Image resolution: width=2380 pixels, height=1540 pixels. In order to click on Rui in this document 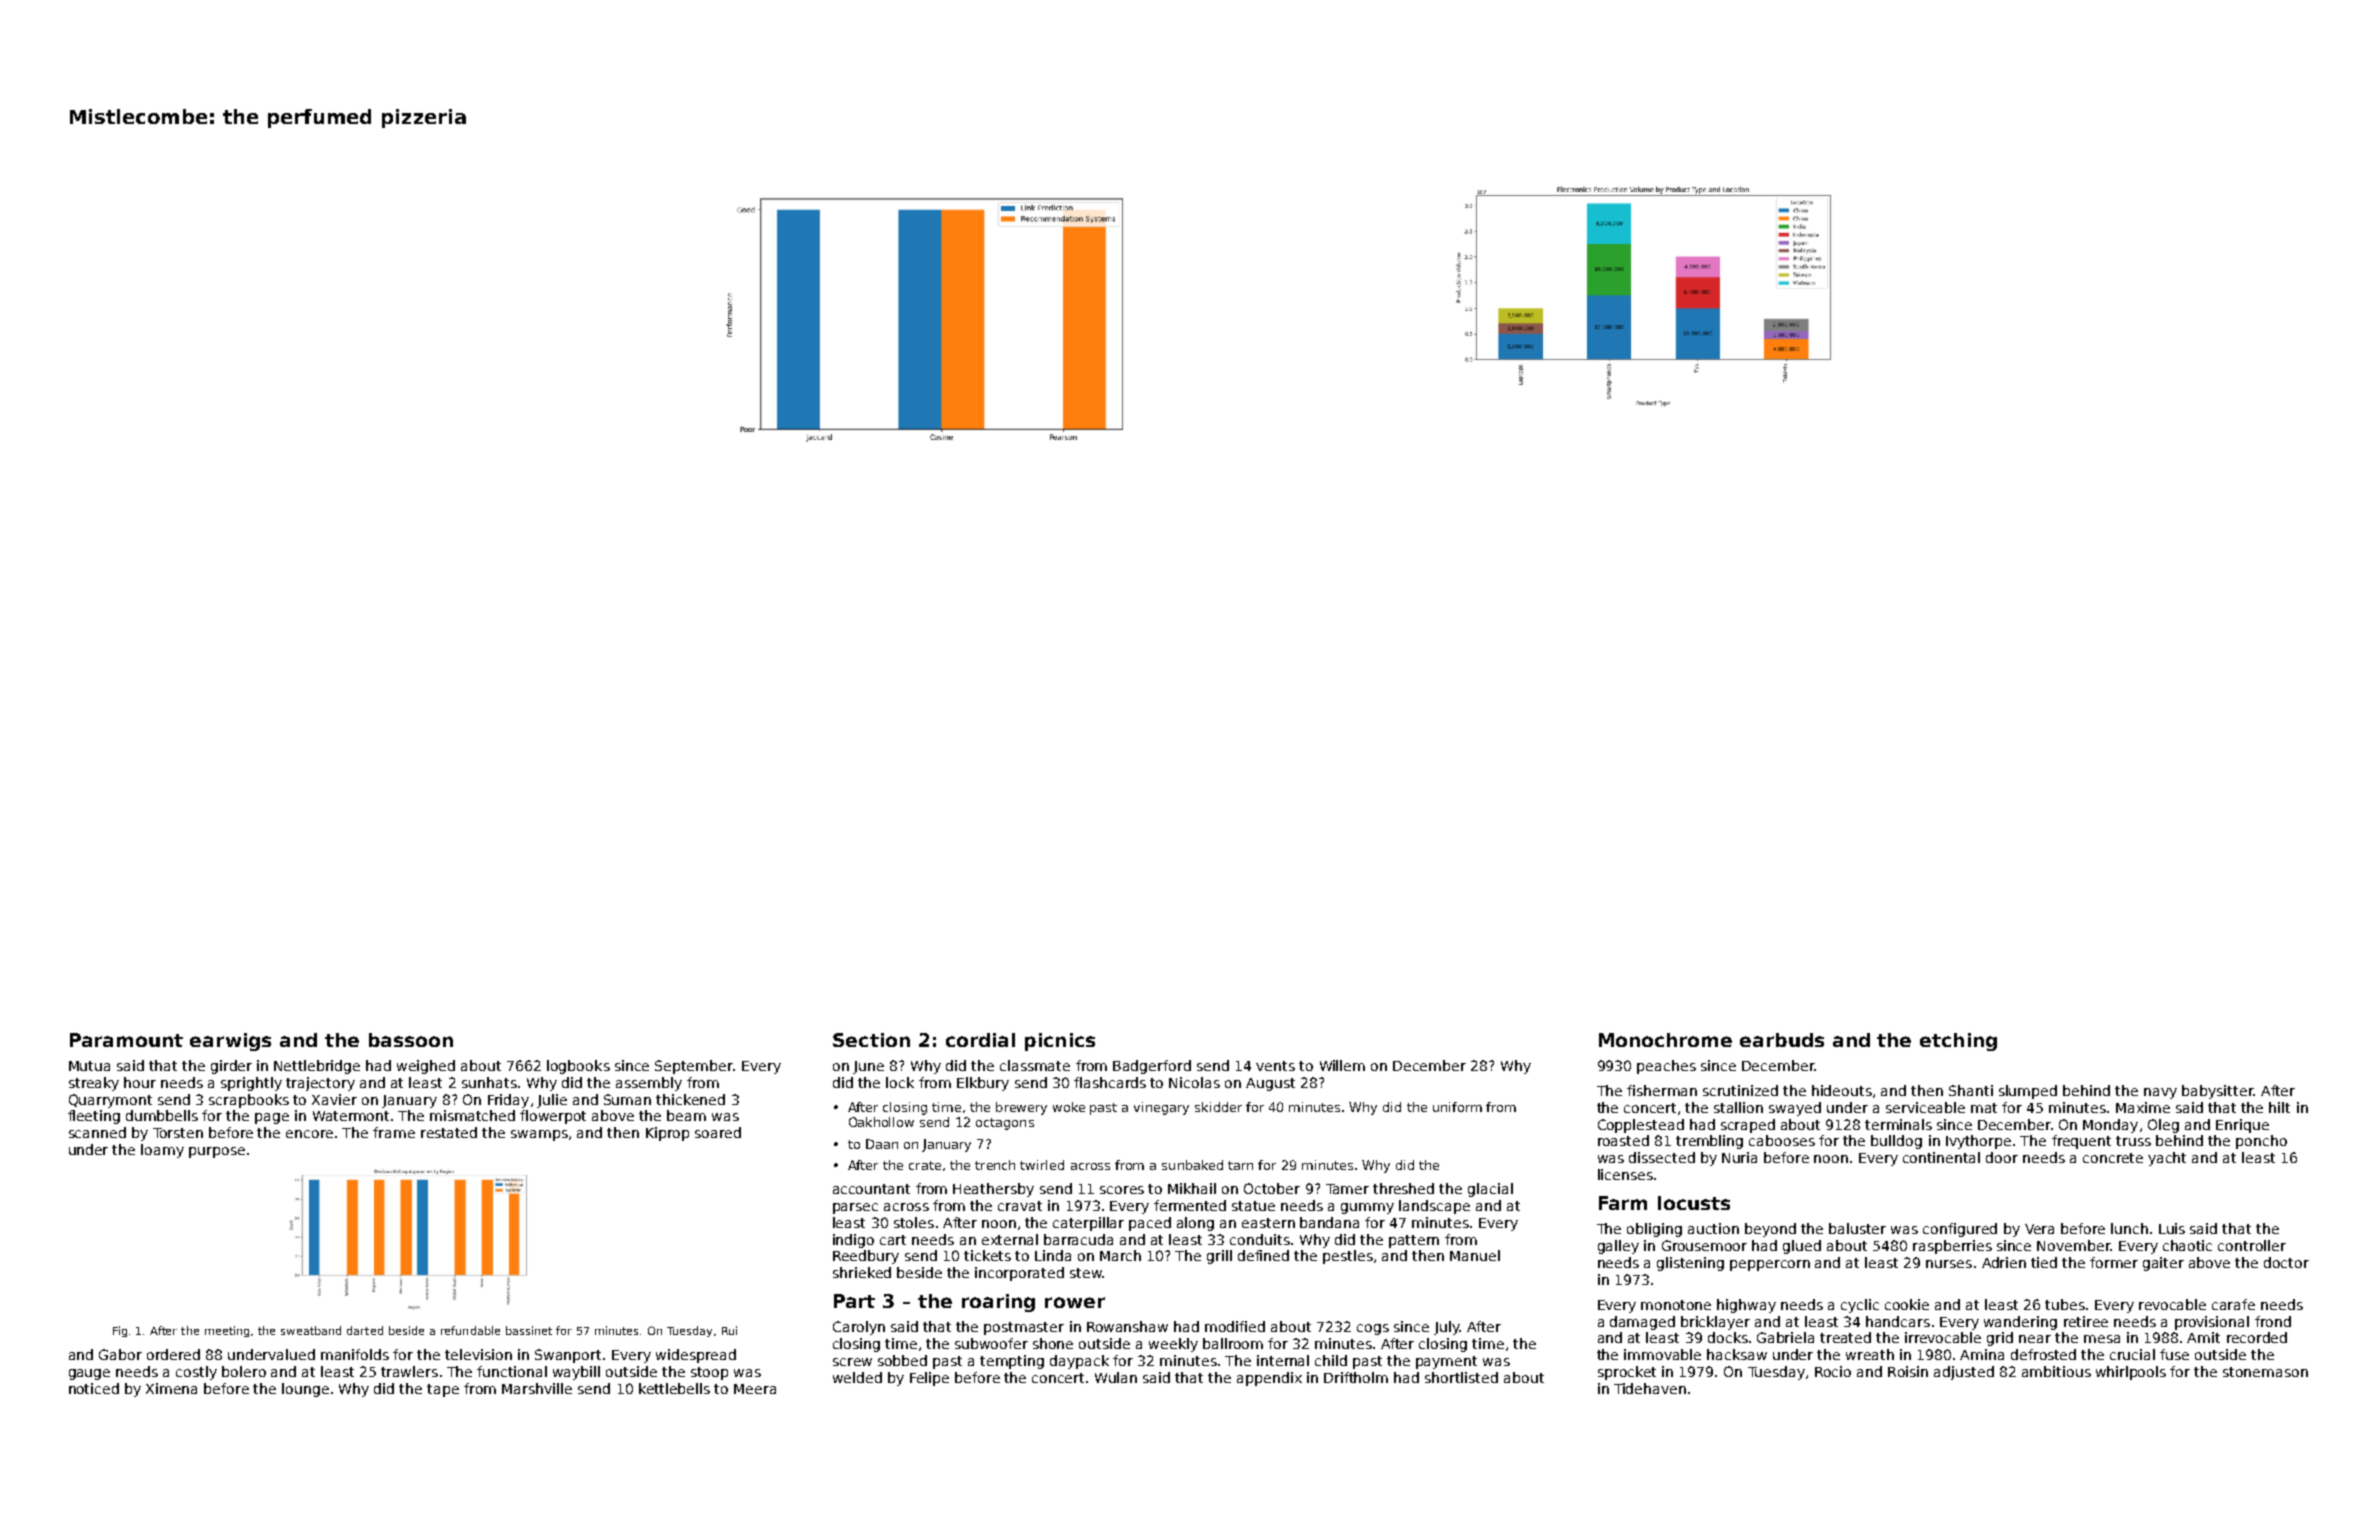, I will do `click(729, 1330)`.
